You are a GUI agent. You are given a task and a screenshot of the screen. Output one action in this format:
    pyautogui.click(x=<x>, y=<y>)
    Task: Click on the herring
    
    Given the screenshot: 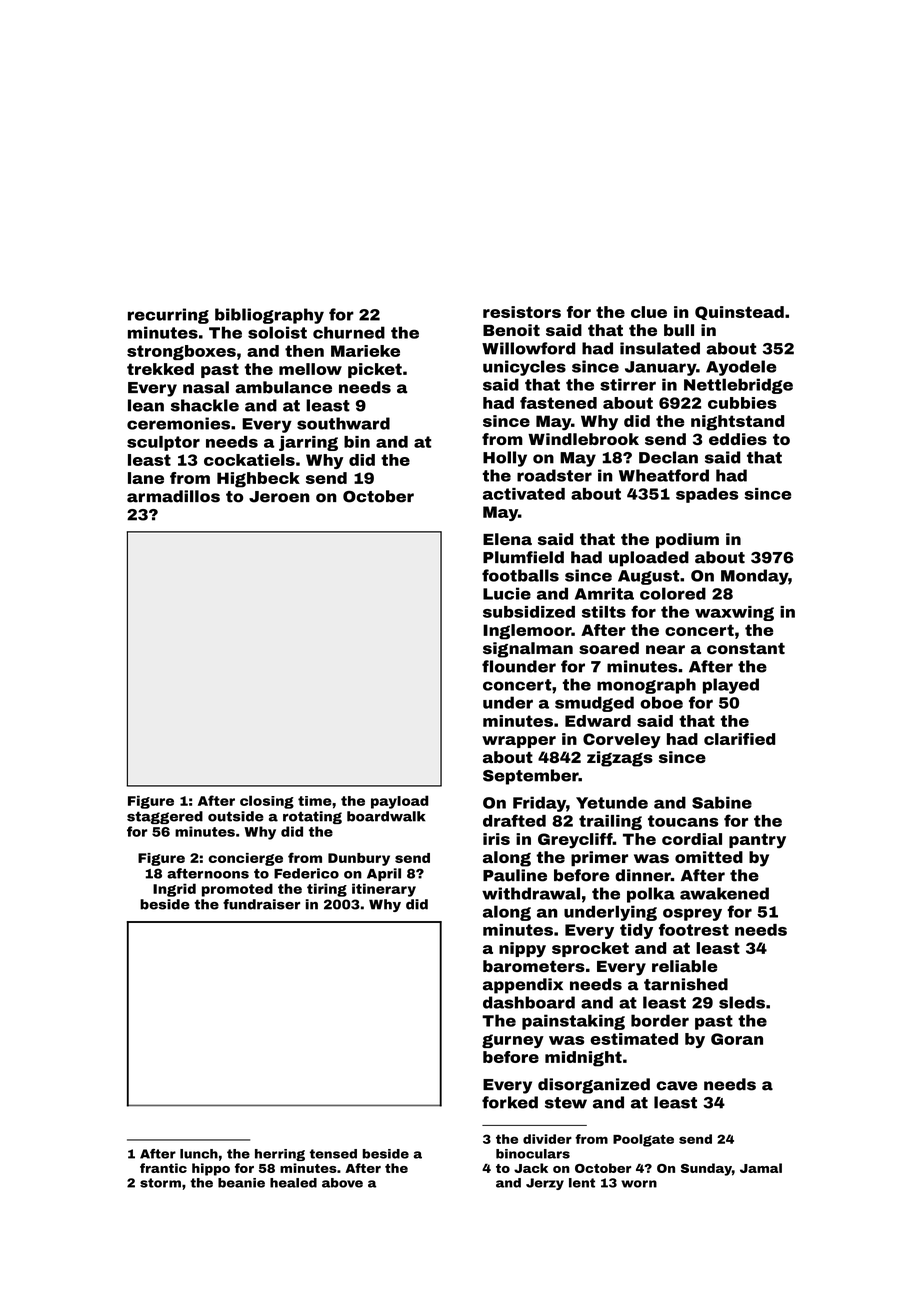 What is the action you would take?
    pyautogui.click(x=280, y=1155)
